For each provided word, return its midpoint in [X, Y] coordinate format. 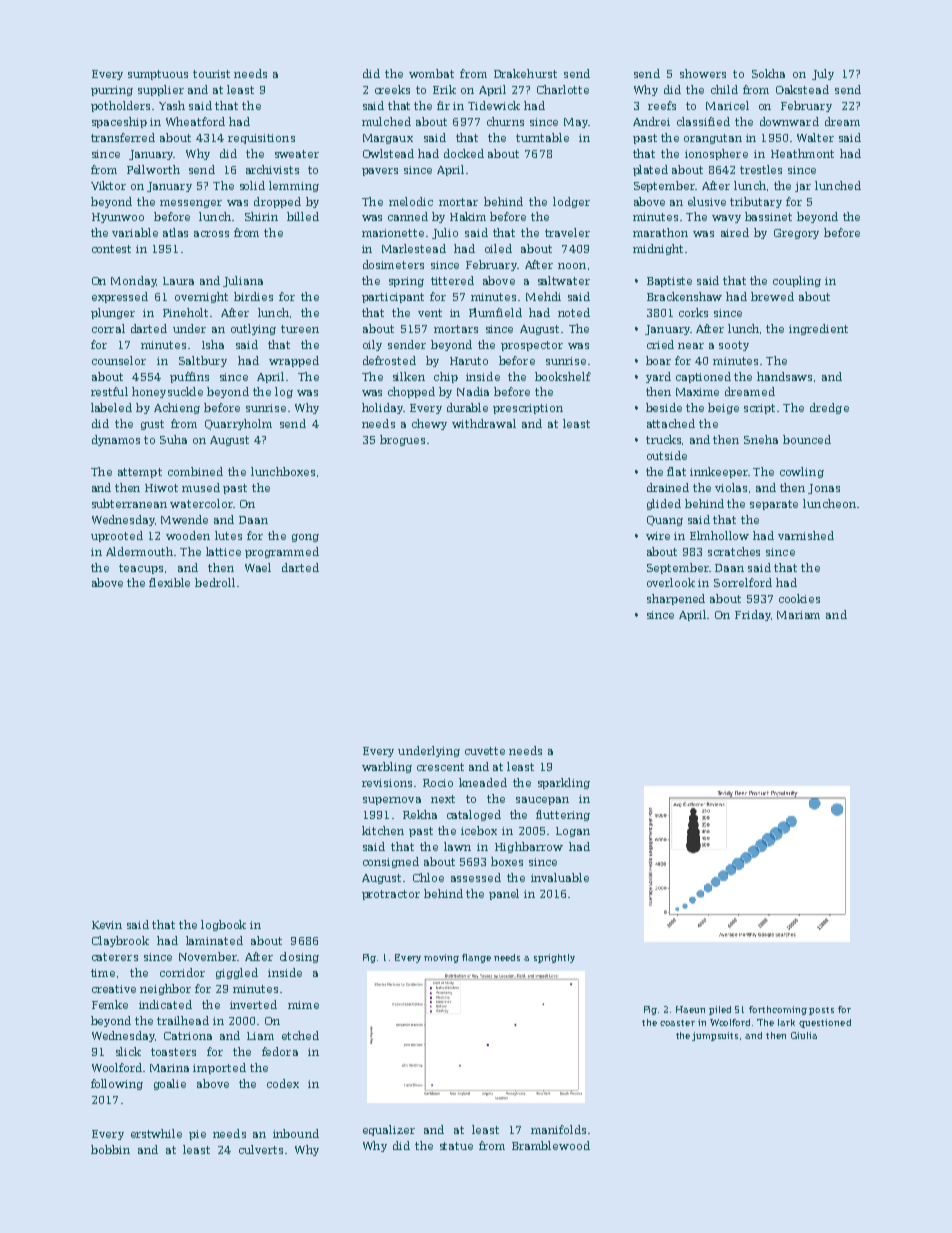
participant [393, 298]
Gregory [796, 234]
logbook [223, 925]
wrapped [294, 361]
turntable [542, 137]
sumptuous [158, 75]
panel [504, 894]
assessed [476, 877]
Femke [110, 1004]
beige [723, 408]
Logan [573, 832]
